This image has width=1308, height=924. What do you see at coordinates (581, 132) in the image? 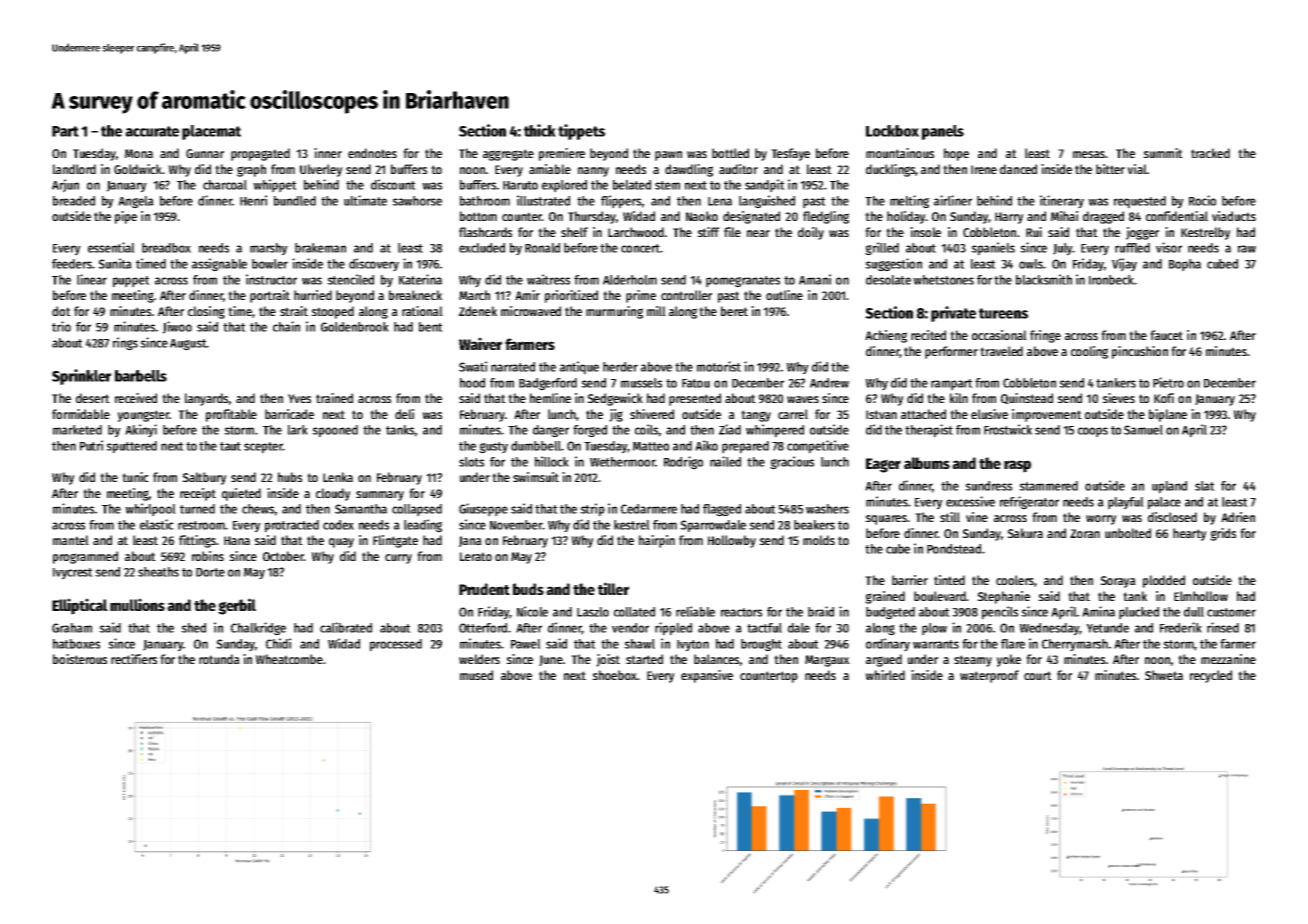
I see `tippets` at bounding box center [581, 132].
